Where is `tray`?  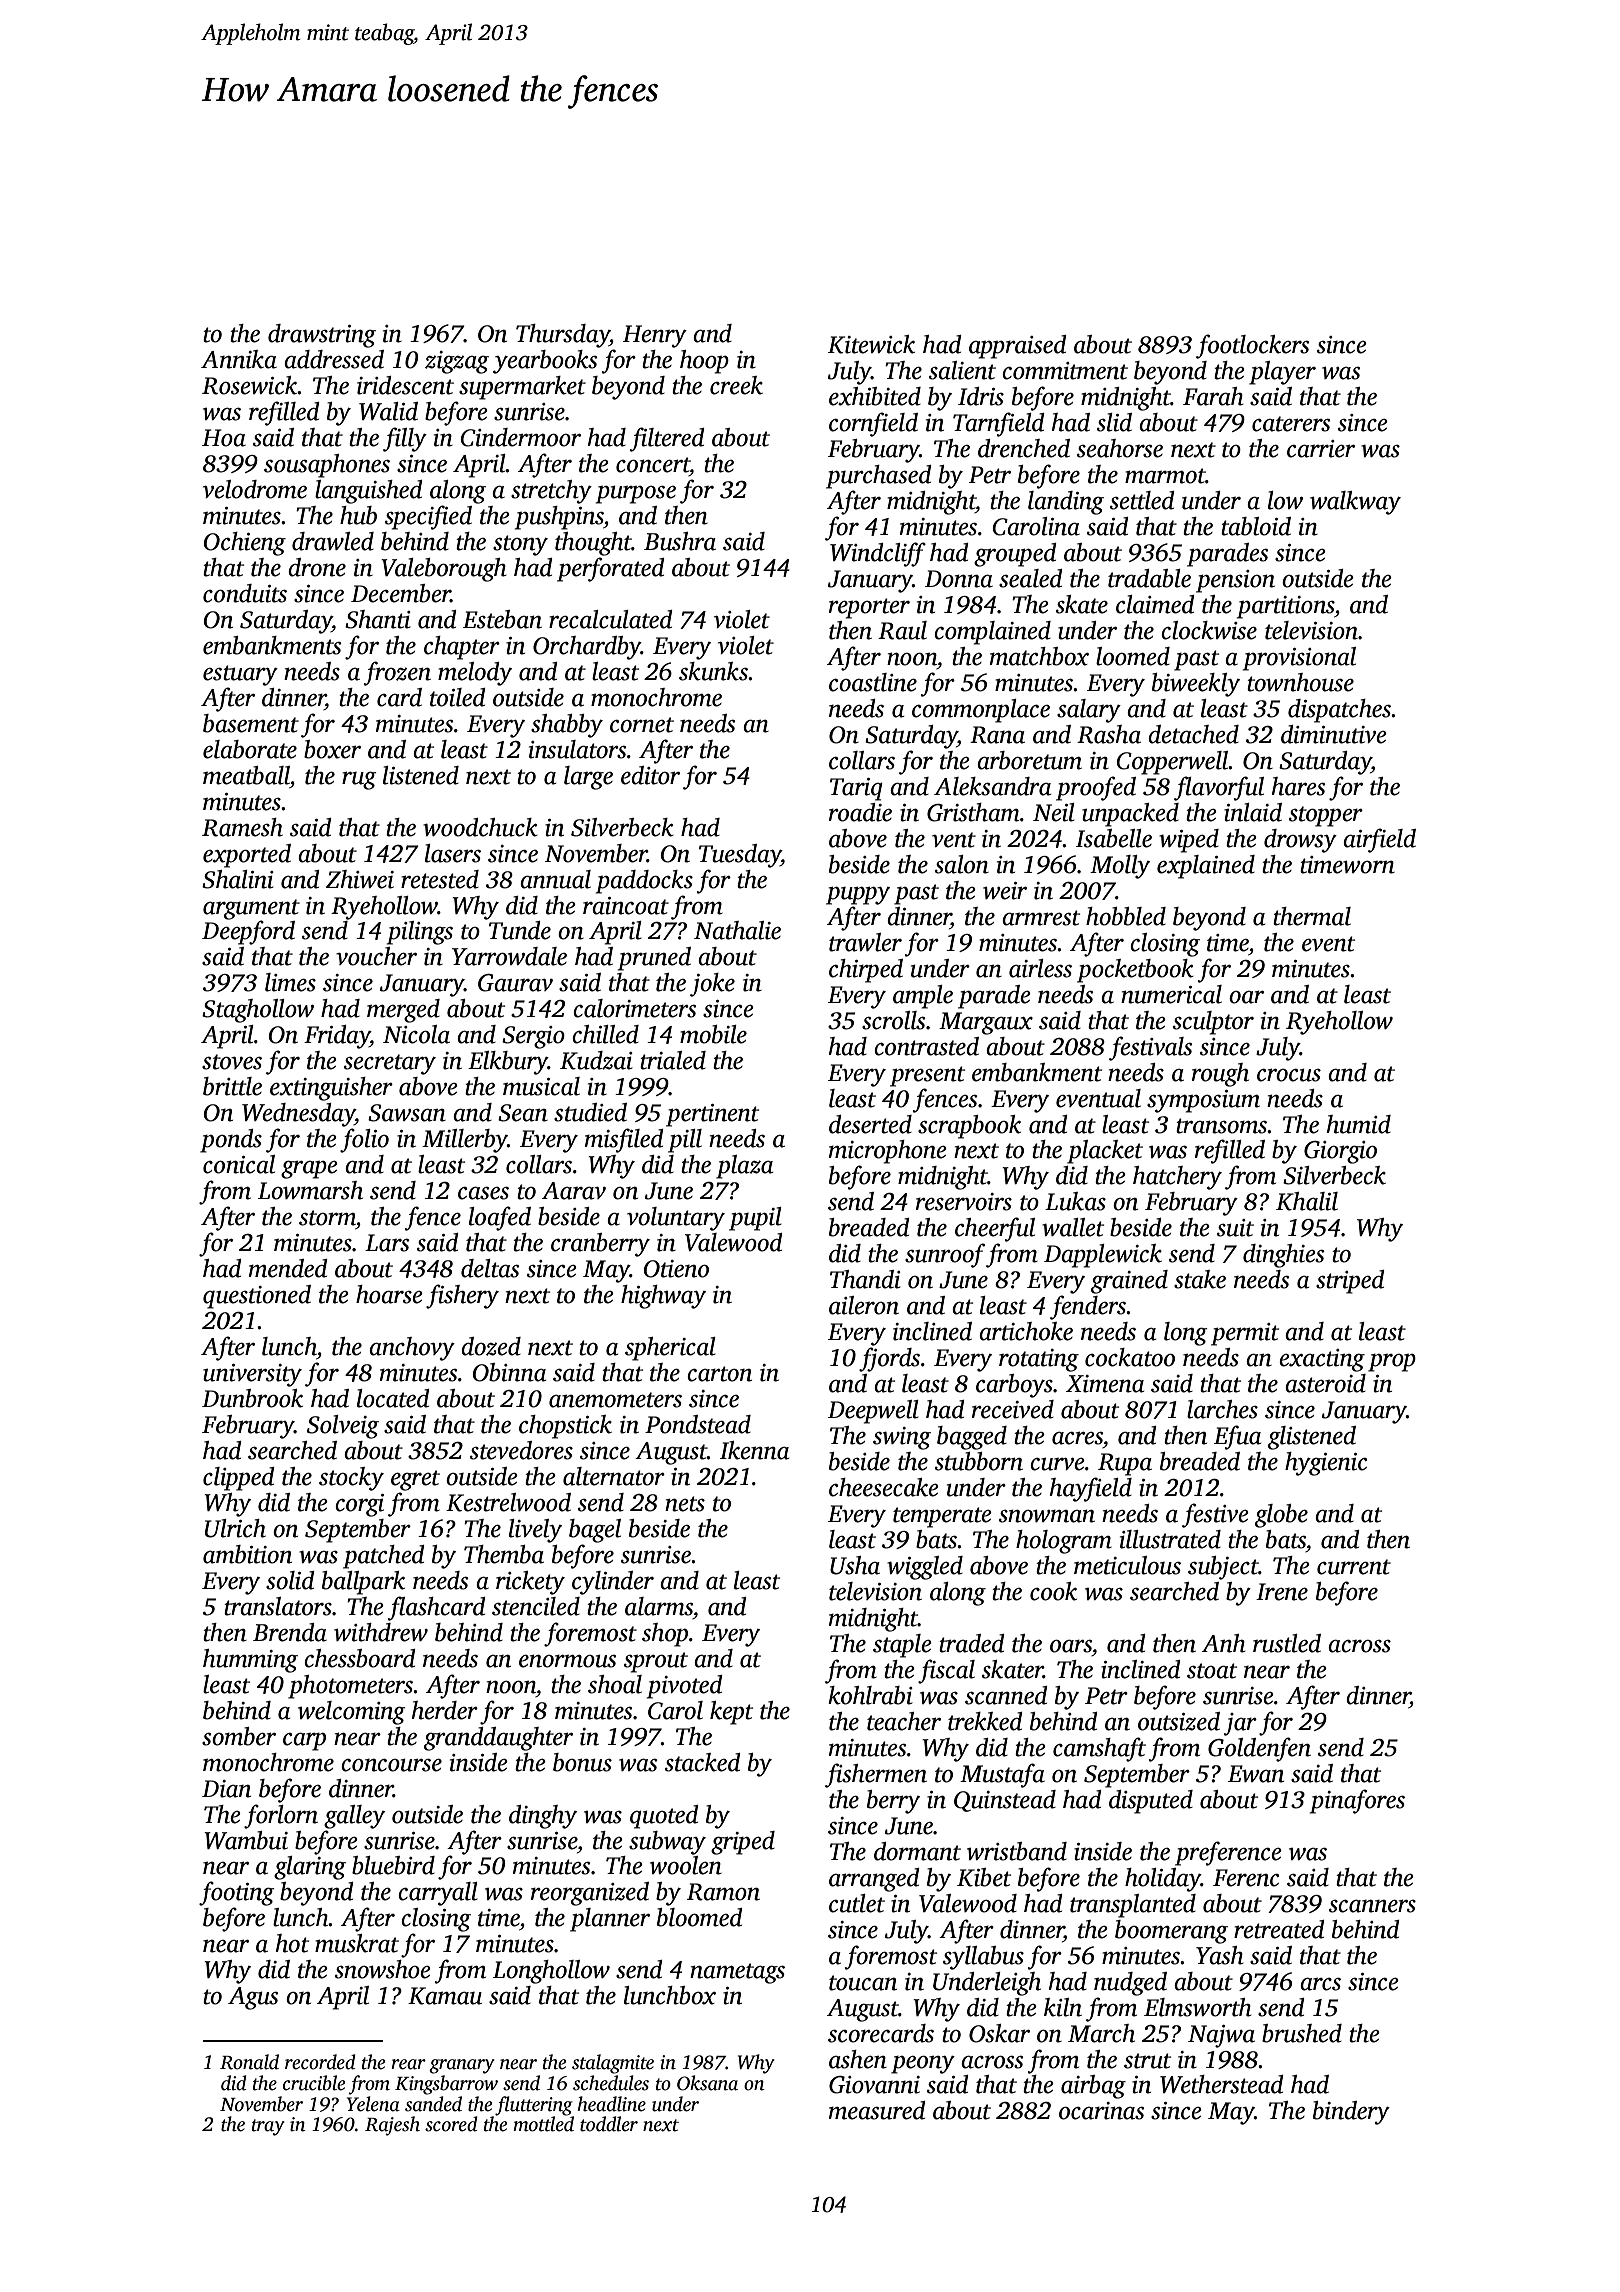 tray is located at coordinates (268, 2127).
